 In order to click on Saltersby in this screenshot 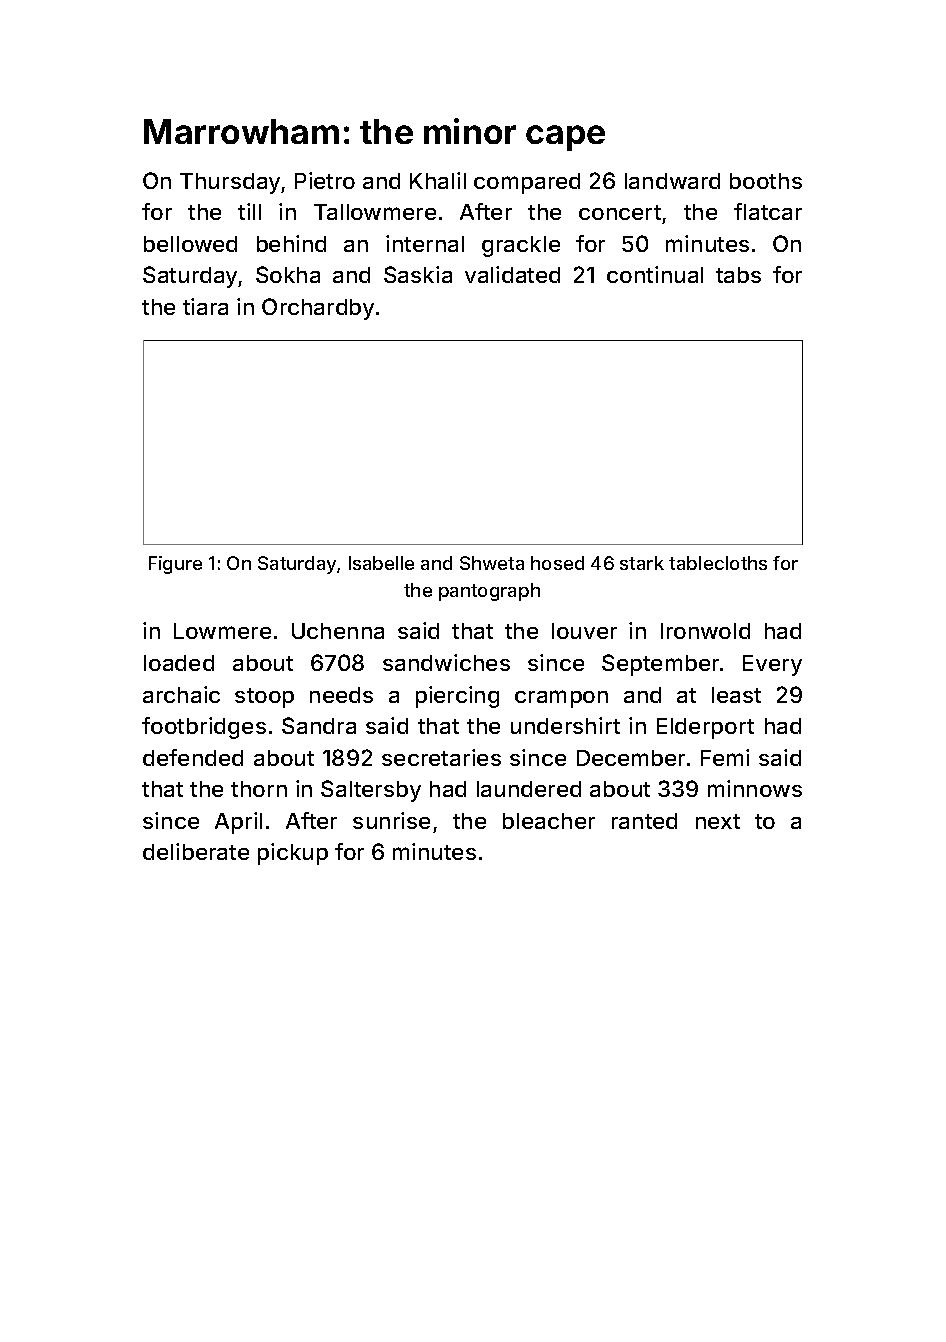, I will do `click(371, 791)`.
